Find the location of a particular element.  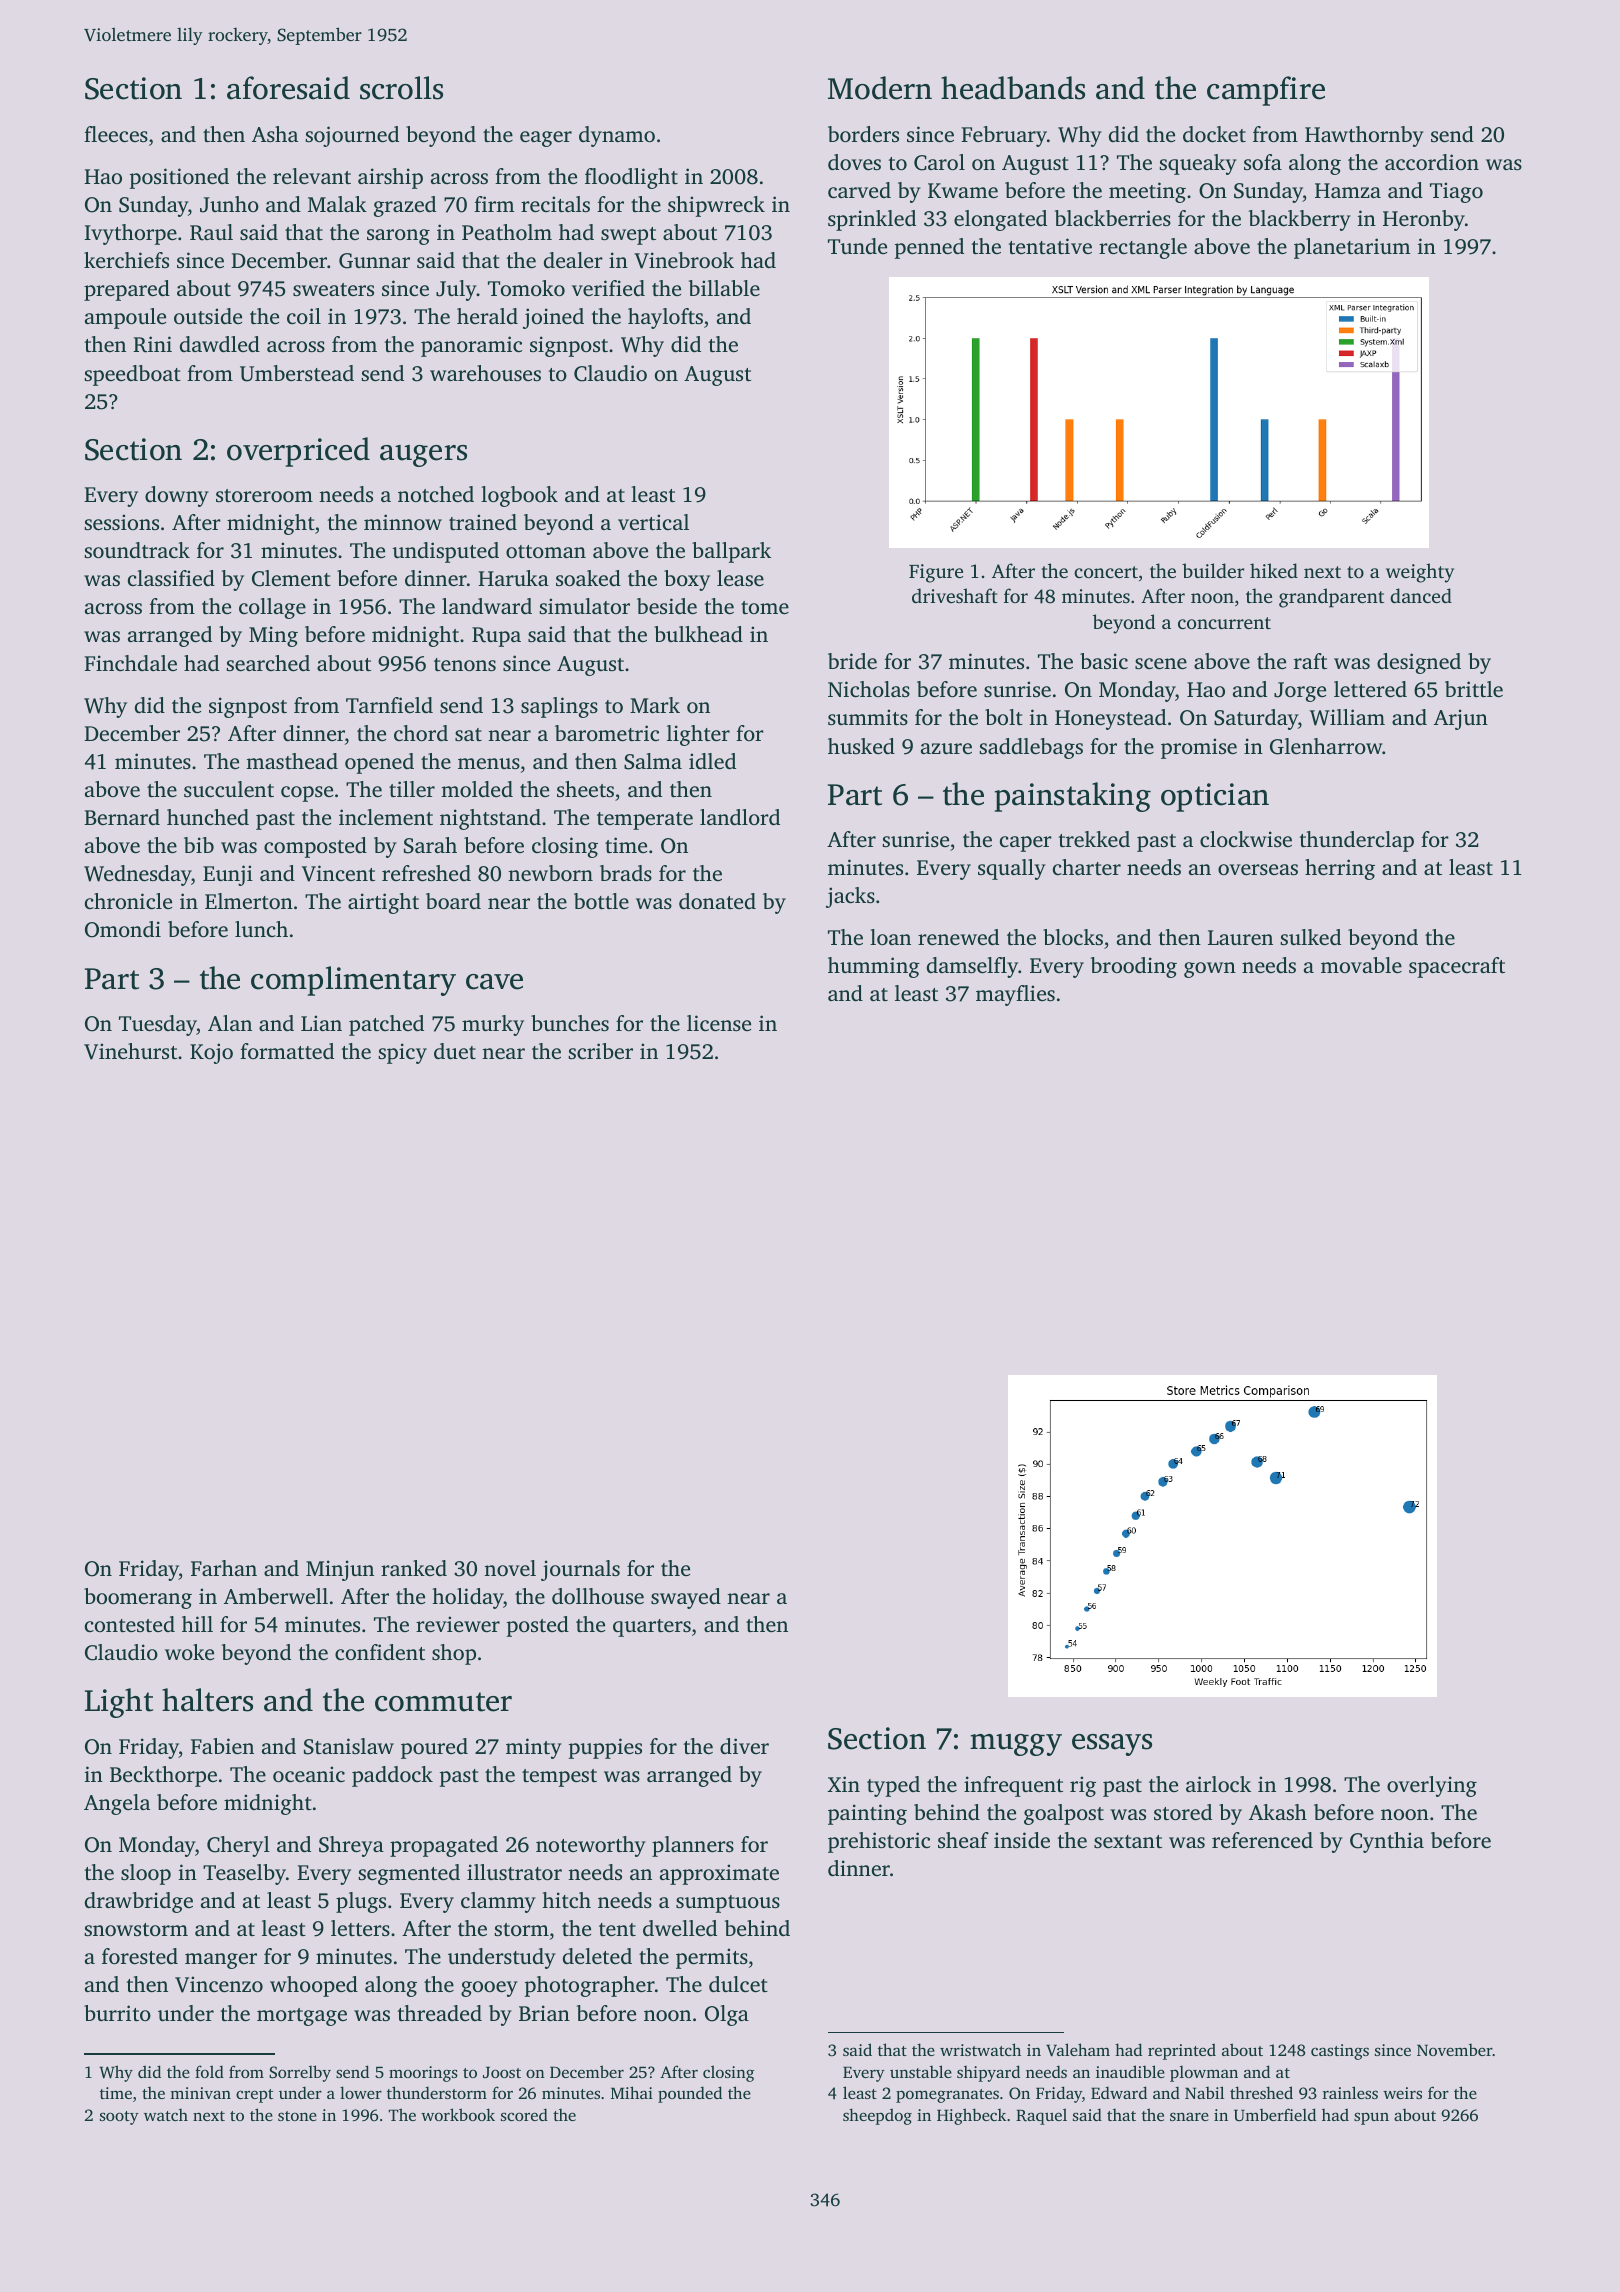

stone is located at coordinates (297, 2116).
